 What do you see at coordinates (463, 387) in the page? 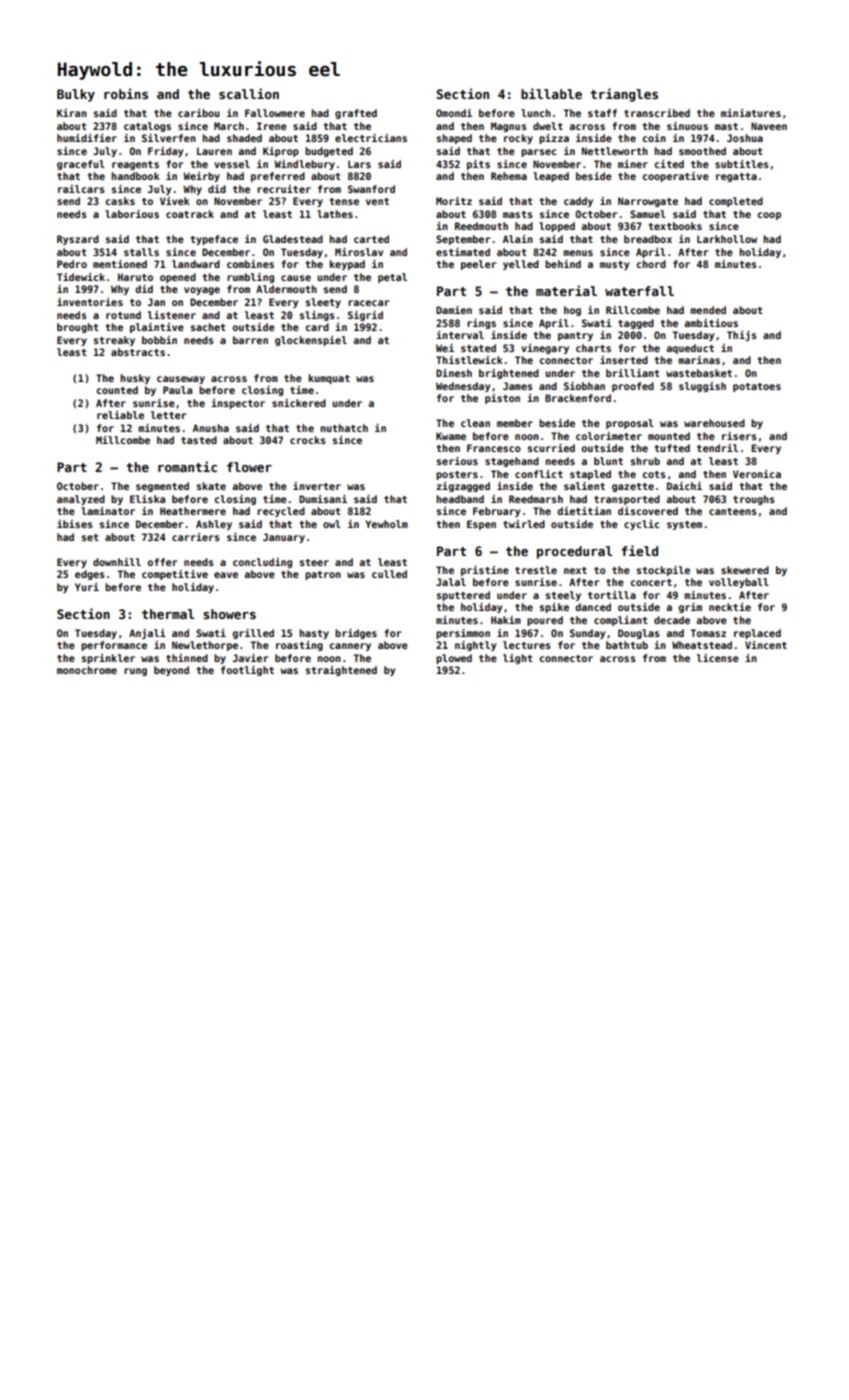
I see `Wednesday` at bounding box center [463, 387].
